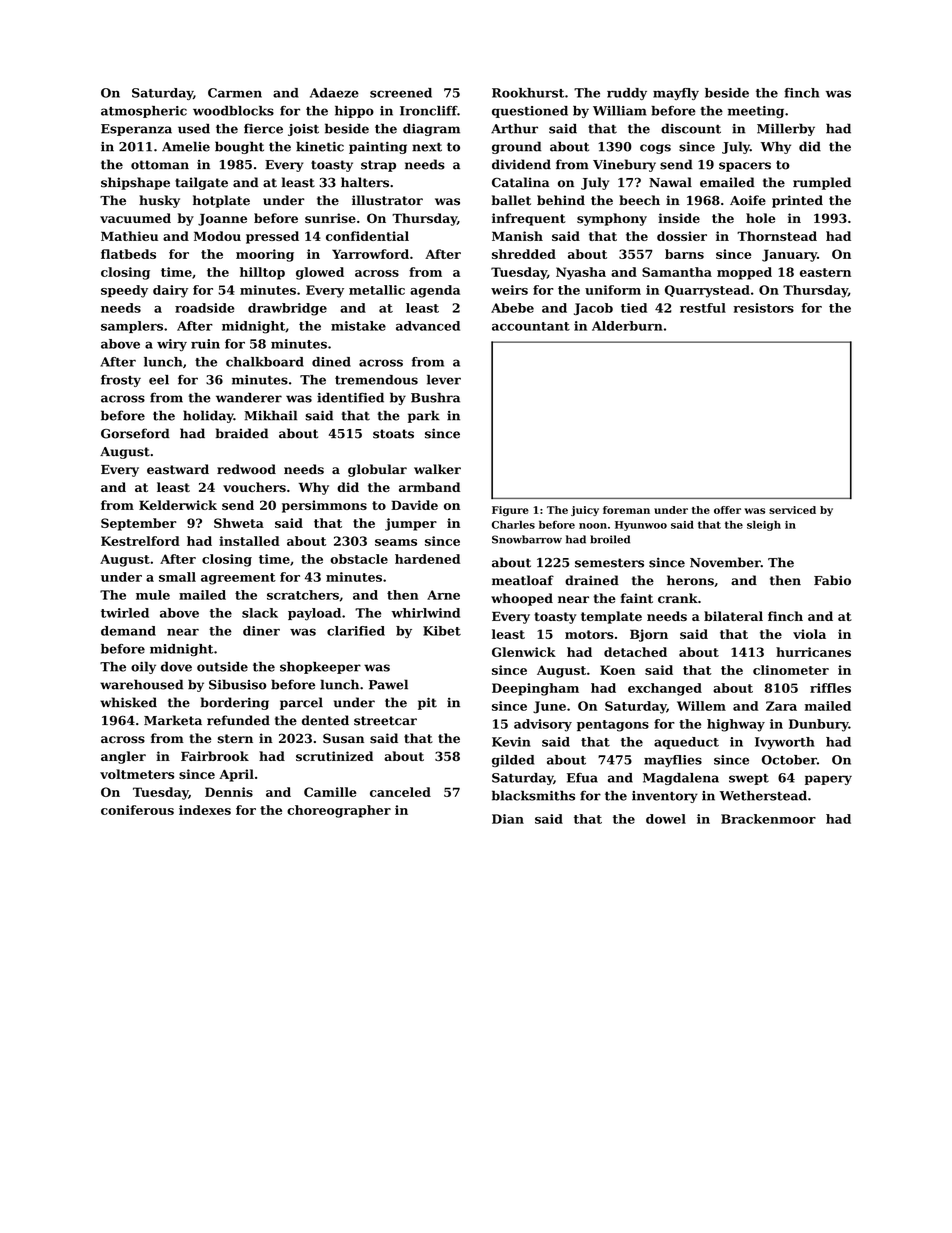 The width and height of the page is (952, 1233). What do you see at coordinates (143, 667) in the page?
I see `oily` at bounding box center [143, 667].
